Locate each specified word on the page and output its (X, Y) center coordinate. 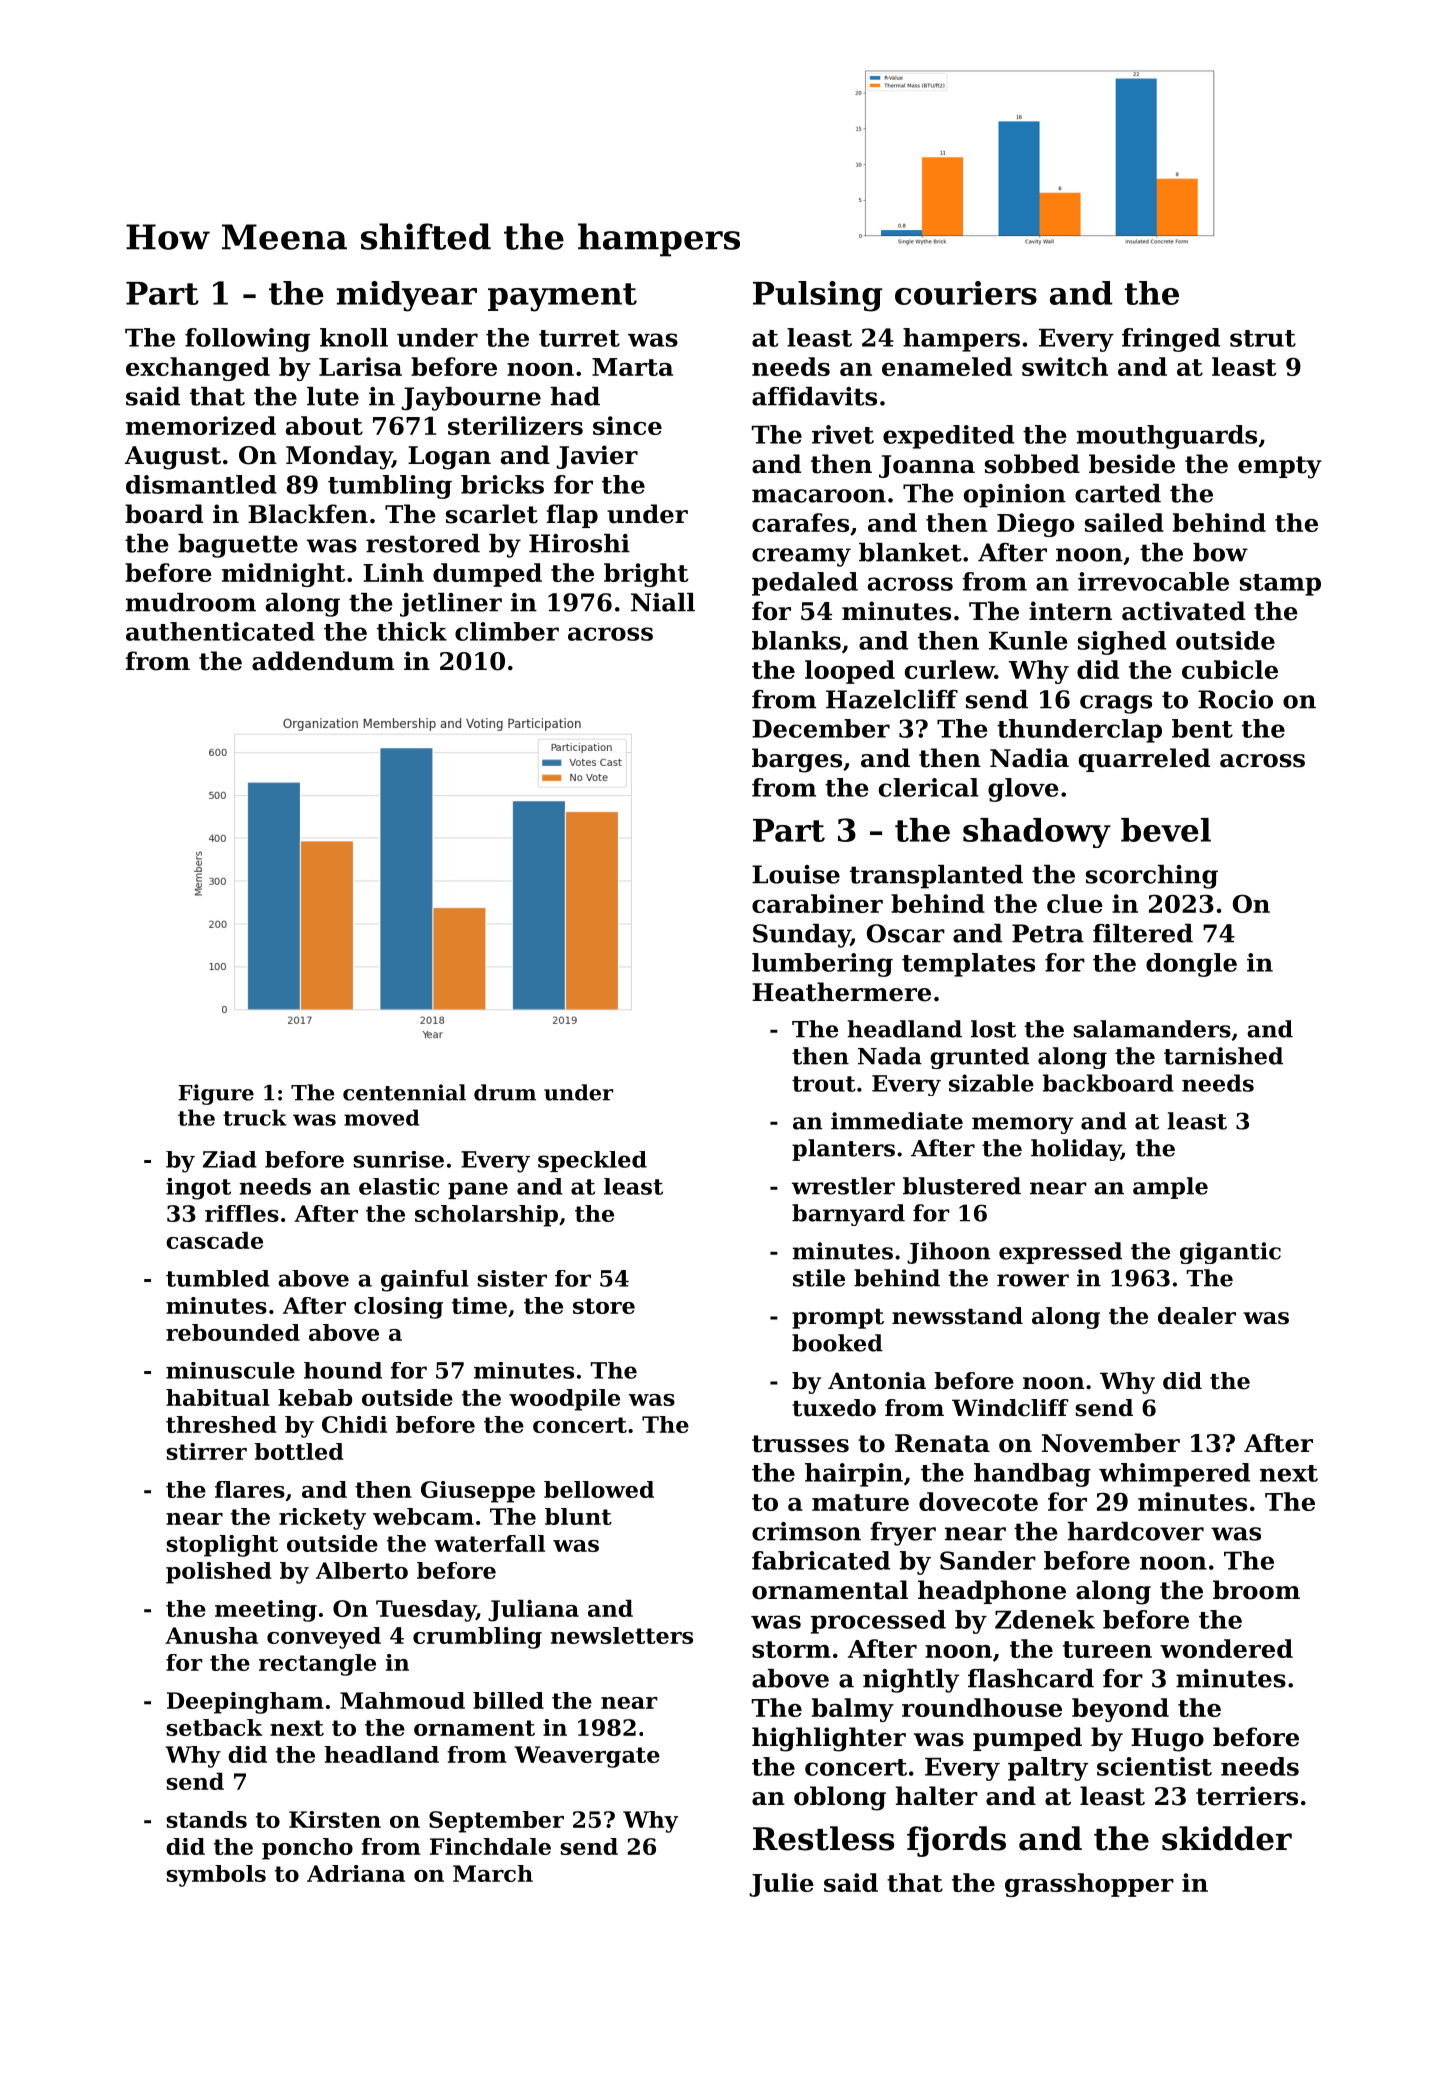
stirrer (206, 1451)
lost (993, 1029)
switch (1065, 366)
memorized (201, 425)
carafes (800, 522)
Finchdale (490, 1846)
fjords (956, 1841)
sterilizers (515, 425)
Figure (216, 1094)
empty (1280, 467)
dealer (1197, 1316)
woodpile (564, 1400)
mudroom (191, 602)
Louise (796, 874)
